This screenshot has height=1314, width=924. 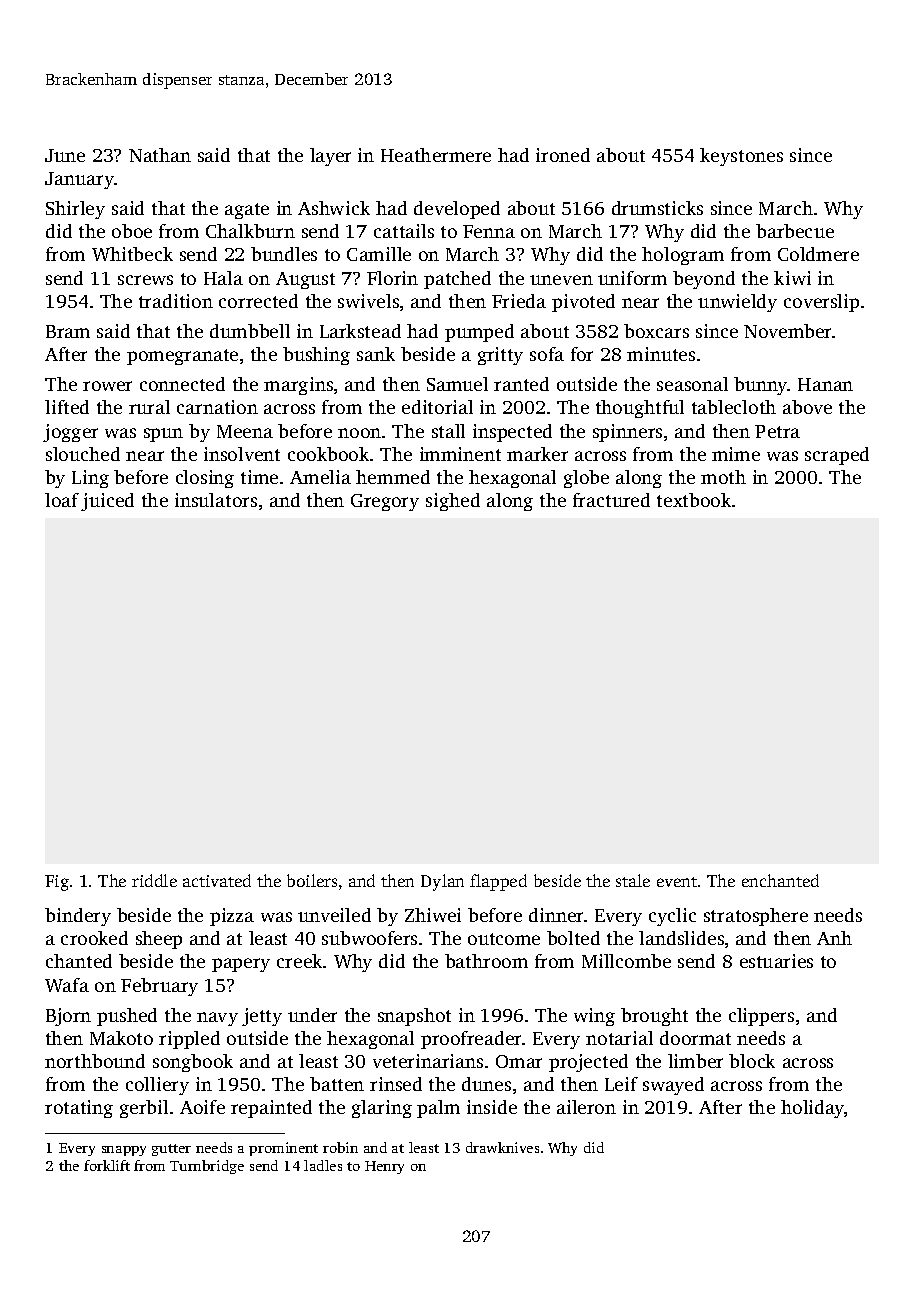 What do you see at coordinates (453, 502) in the screenshot?
I see `sighed` at bounding box center [453, 502].
